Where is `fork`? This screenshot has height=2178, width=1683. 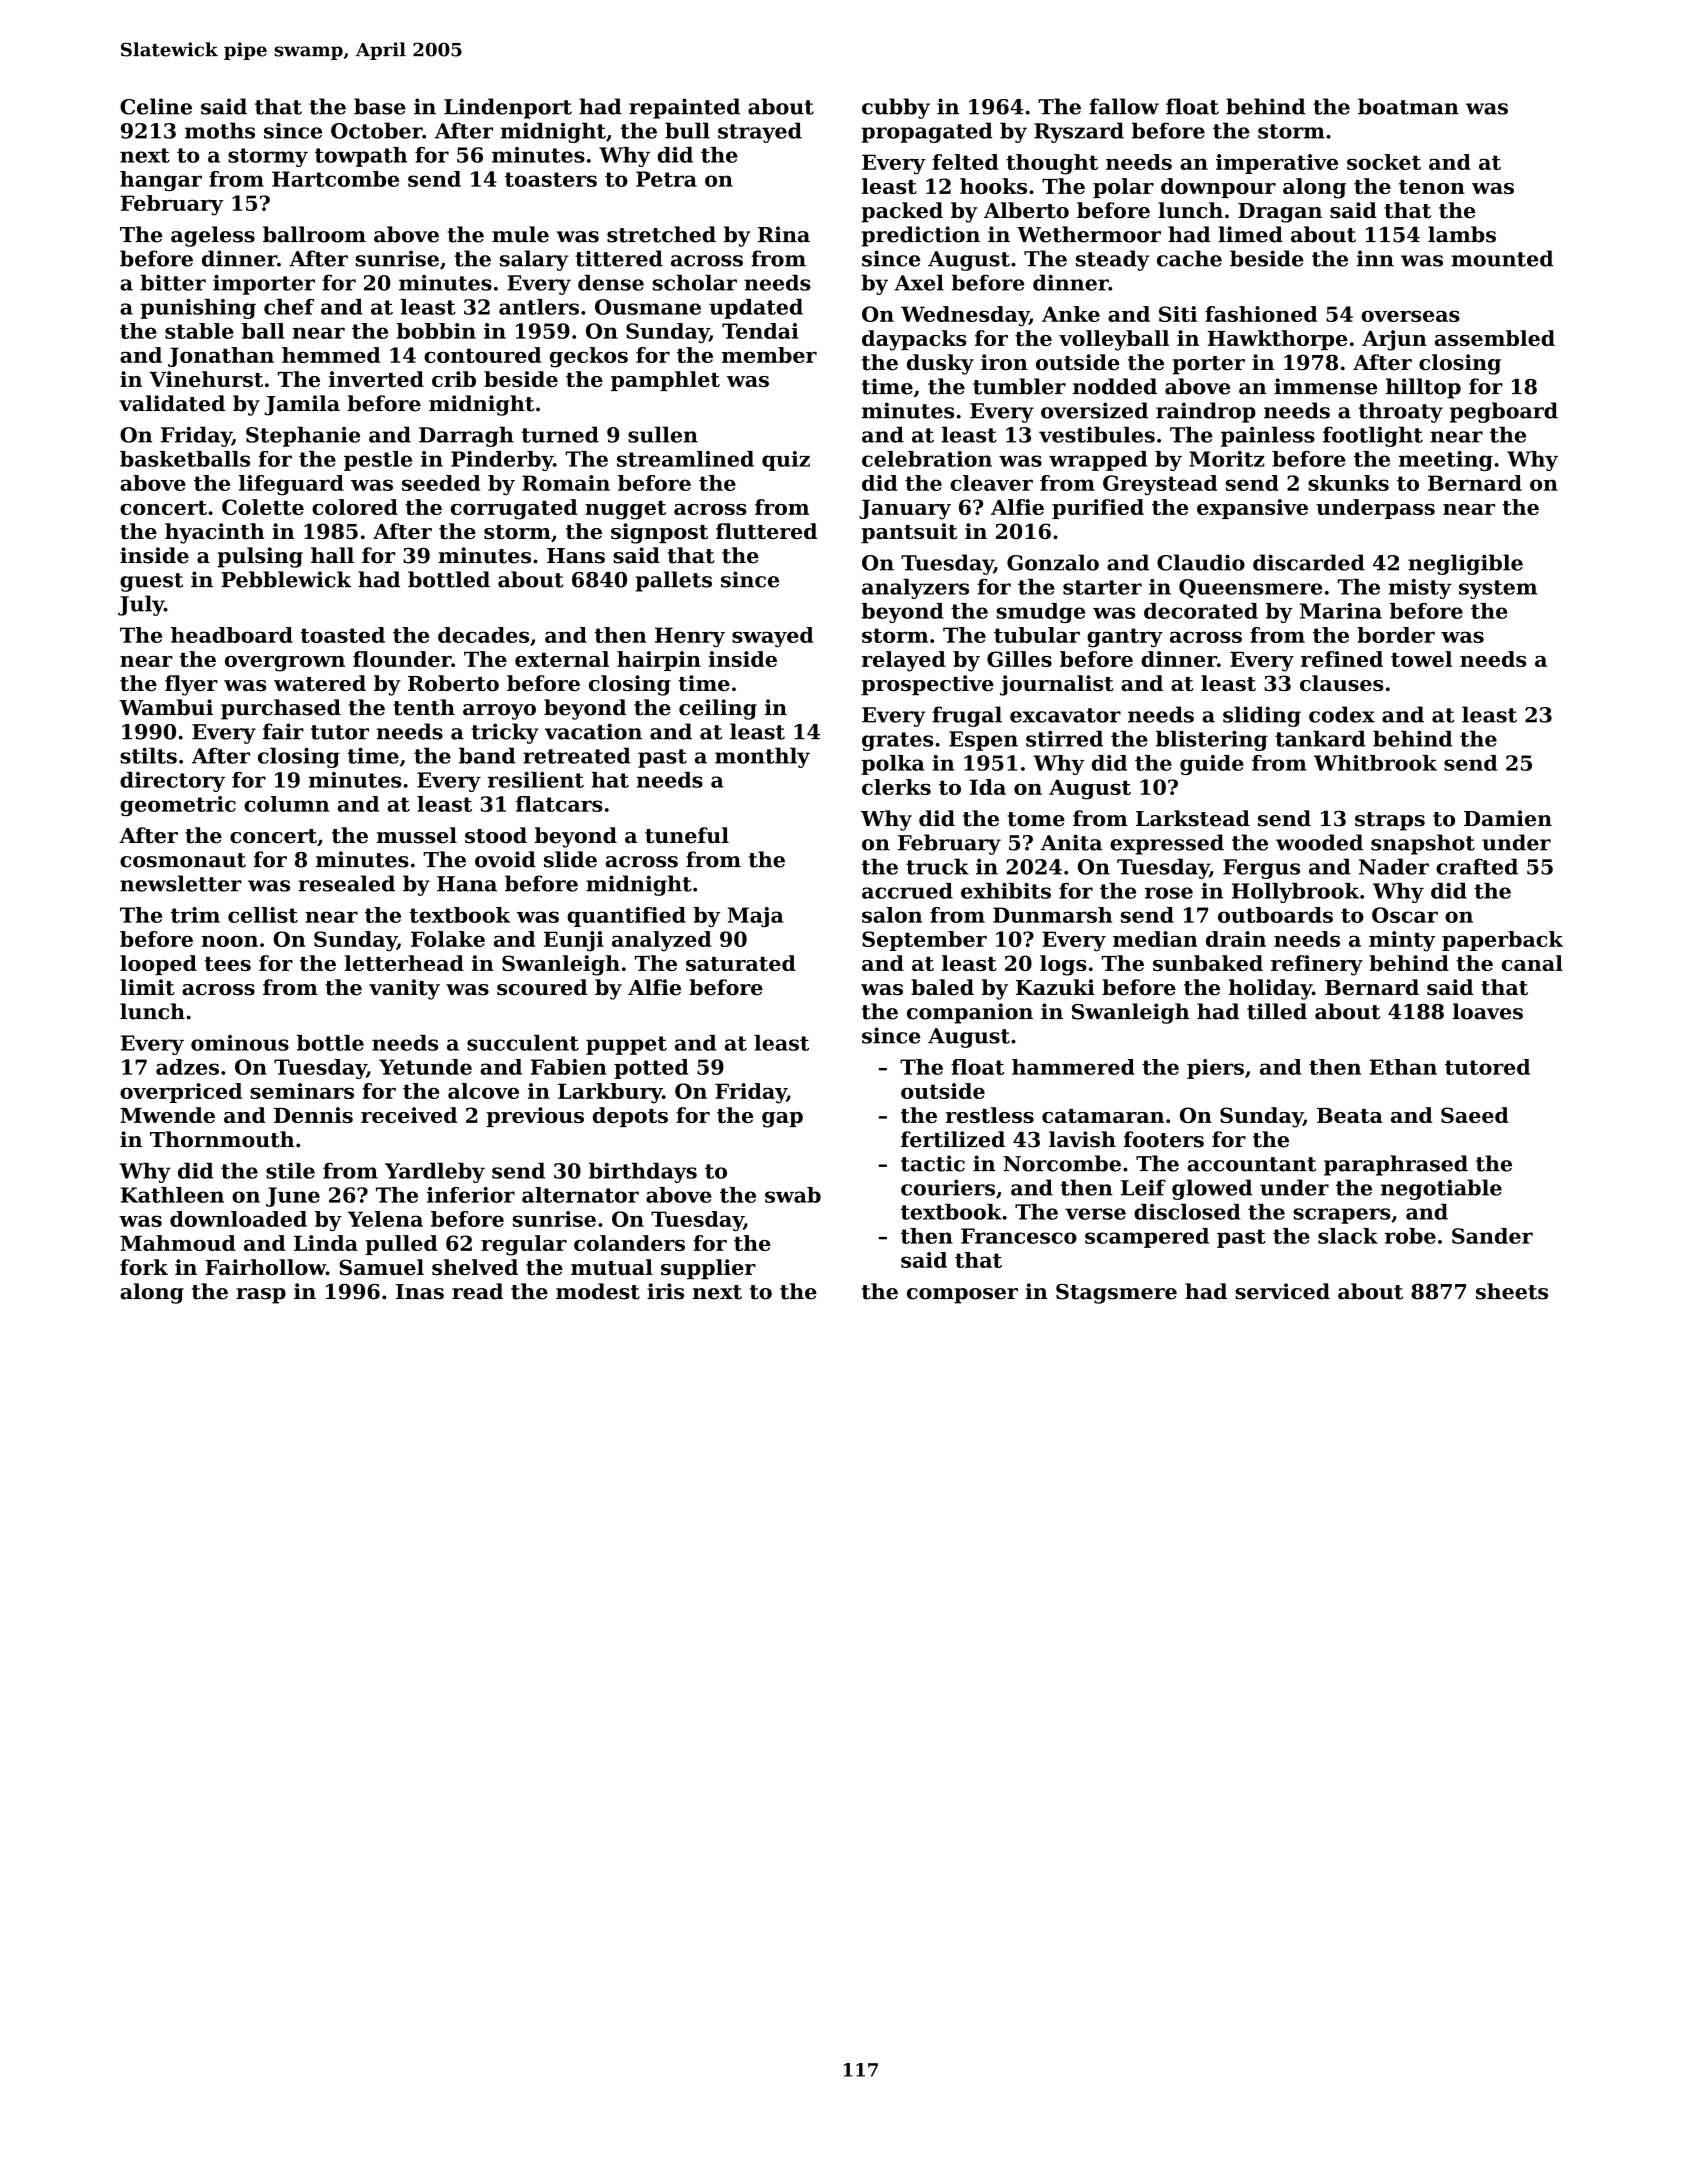
fork is located at coordinates (144, 1267).
